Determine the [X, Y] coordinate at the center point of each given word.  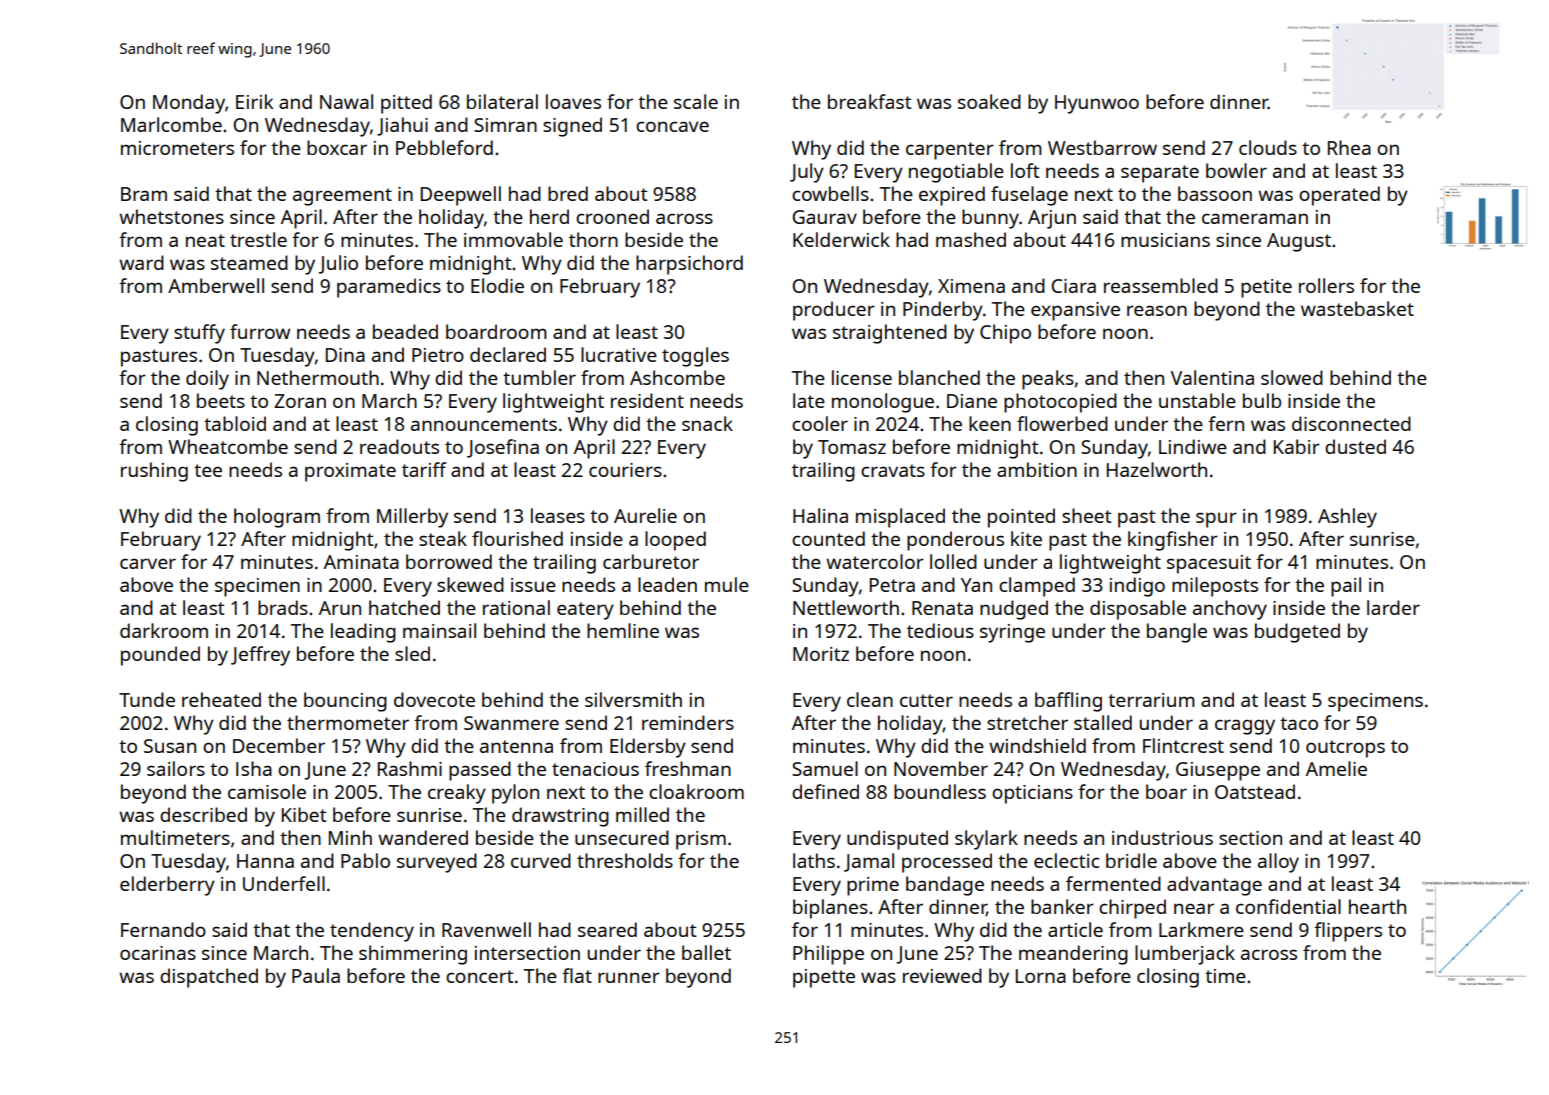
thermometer [348, 722]
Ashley [1347, 518]
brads [283, 607]
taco [1299, 723]
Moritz [821, 654]
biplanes [830, 909]
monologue [883, 403]
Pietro [438, 355]
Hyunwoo [1097, 104]
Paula [316, 975]
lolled [953, 561]
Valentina [1212, 377]
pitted [406, 104]
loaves [573, 101]
